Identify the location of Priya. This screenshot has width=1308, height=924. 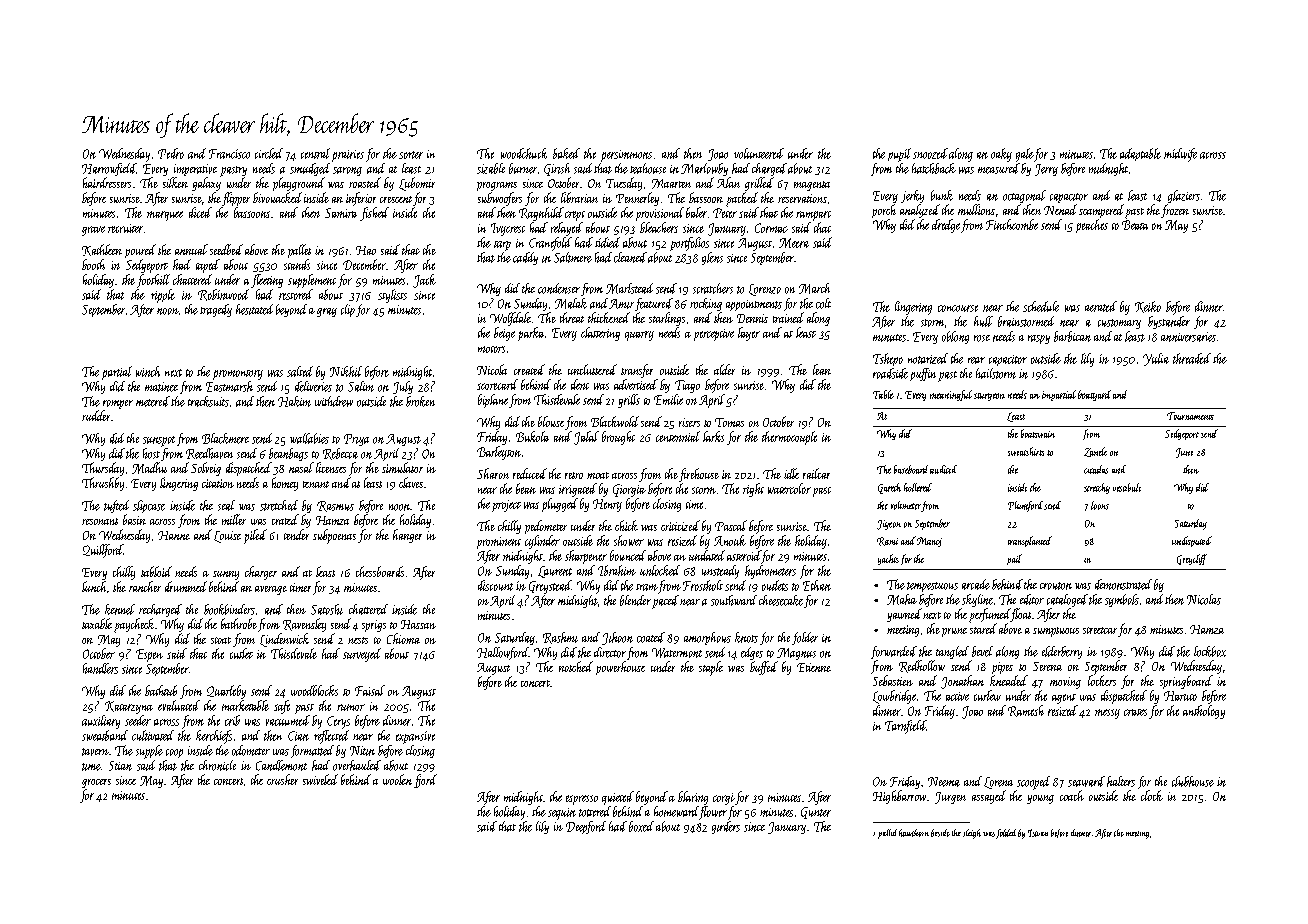
(356, 440).
